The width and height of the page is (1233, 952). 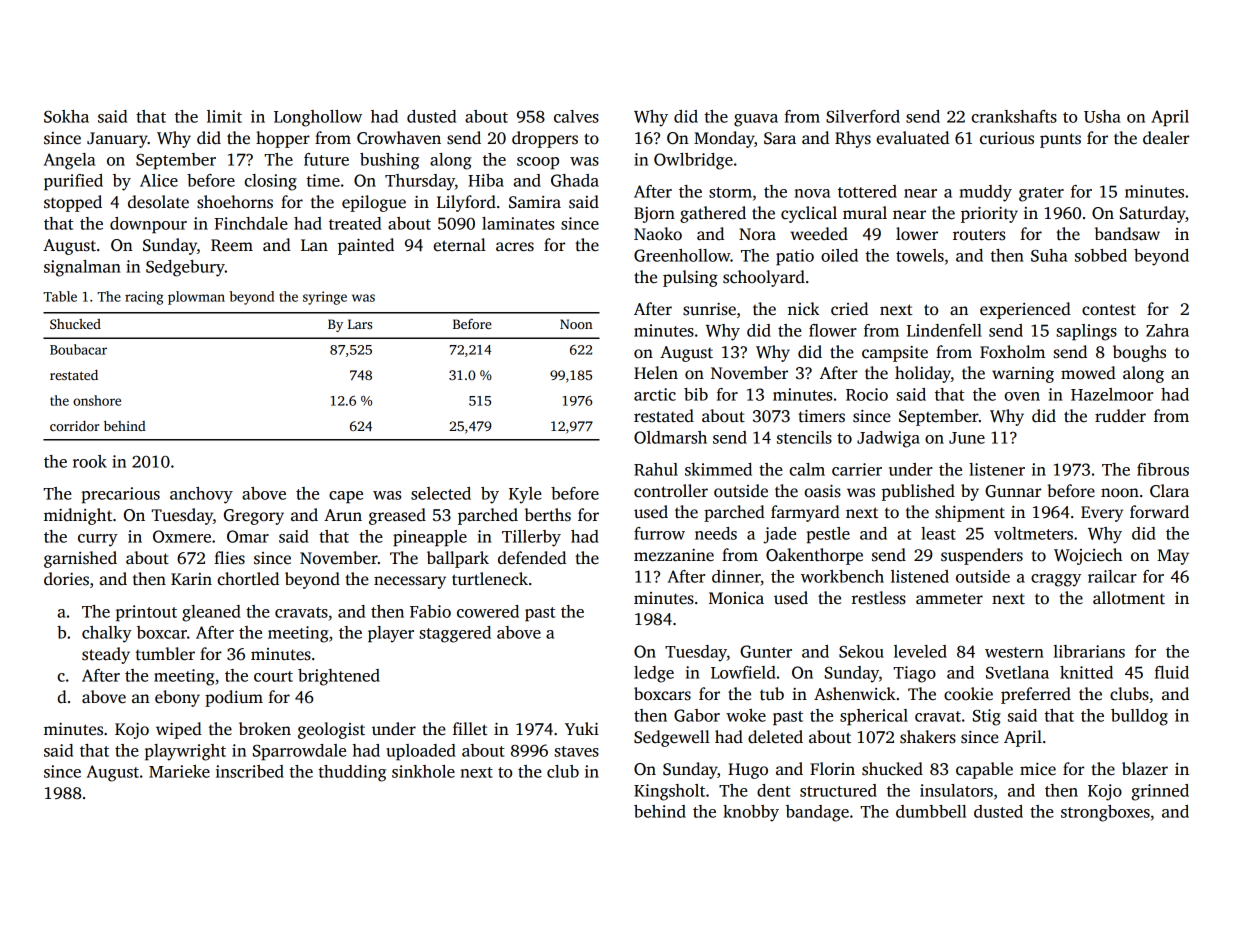 I want to click on knobby, so click(x=751, y=813).
